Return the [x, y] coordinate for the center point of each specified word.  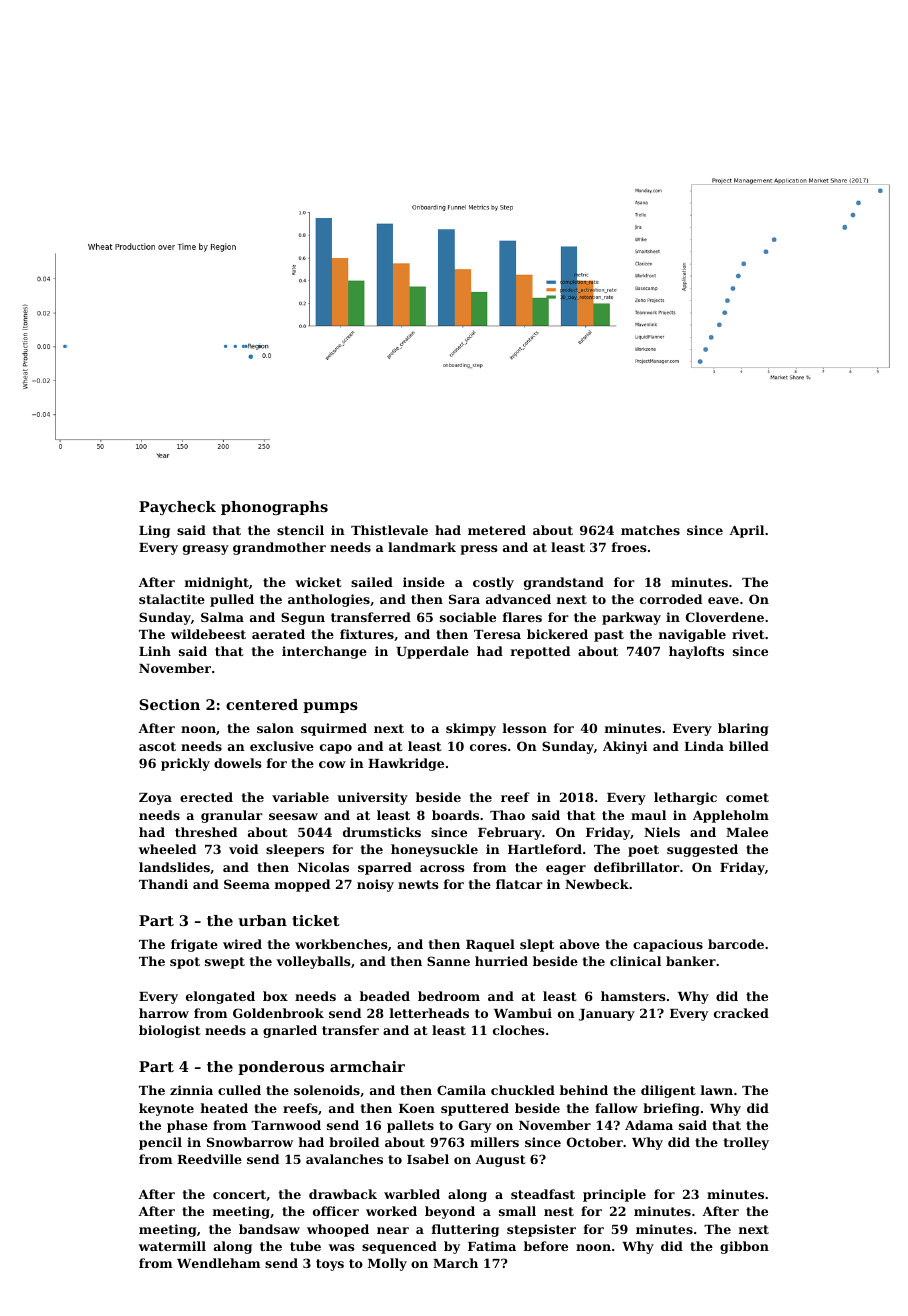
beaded [385, 996]
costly [493, 583]
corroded [671, 599]
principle [614, 1195]
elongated [220, 997]
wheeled [167, 849]
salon [275, 728]
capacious [668, 945]
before [546, 1246]
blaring [743, 729]
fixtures [367, 634]
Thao [507, 815]
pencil [160, 1143]
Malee [747, 832]
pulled [232, 600]
